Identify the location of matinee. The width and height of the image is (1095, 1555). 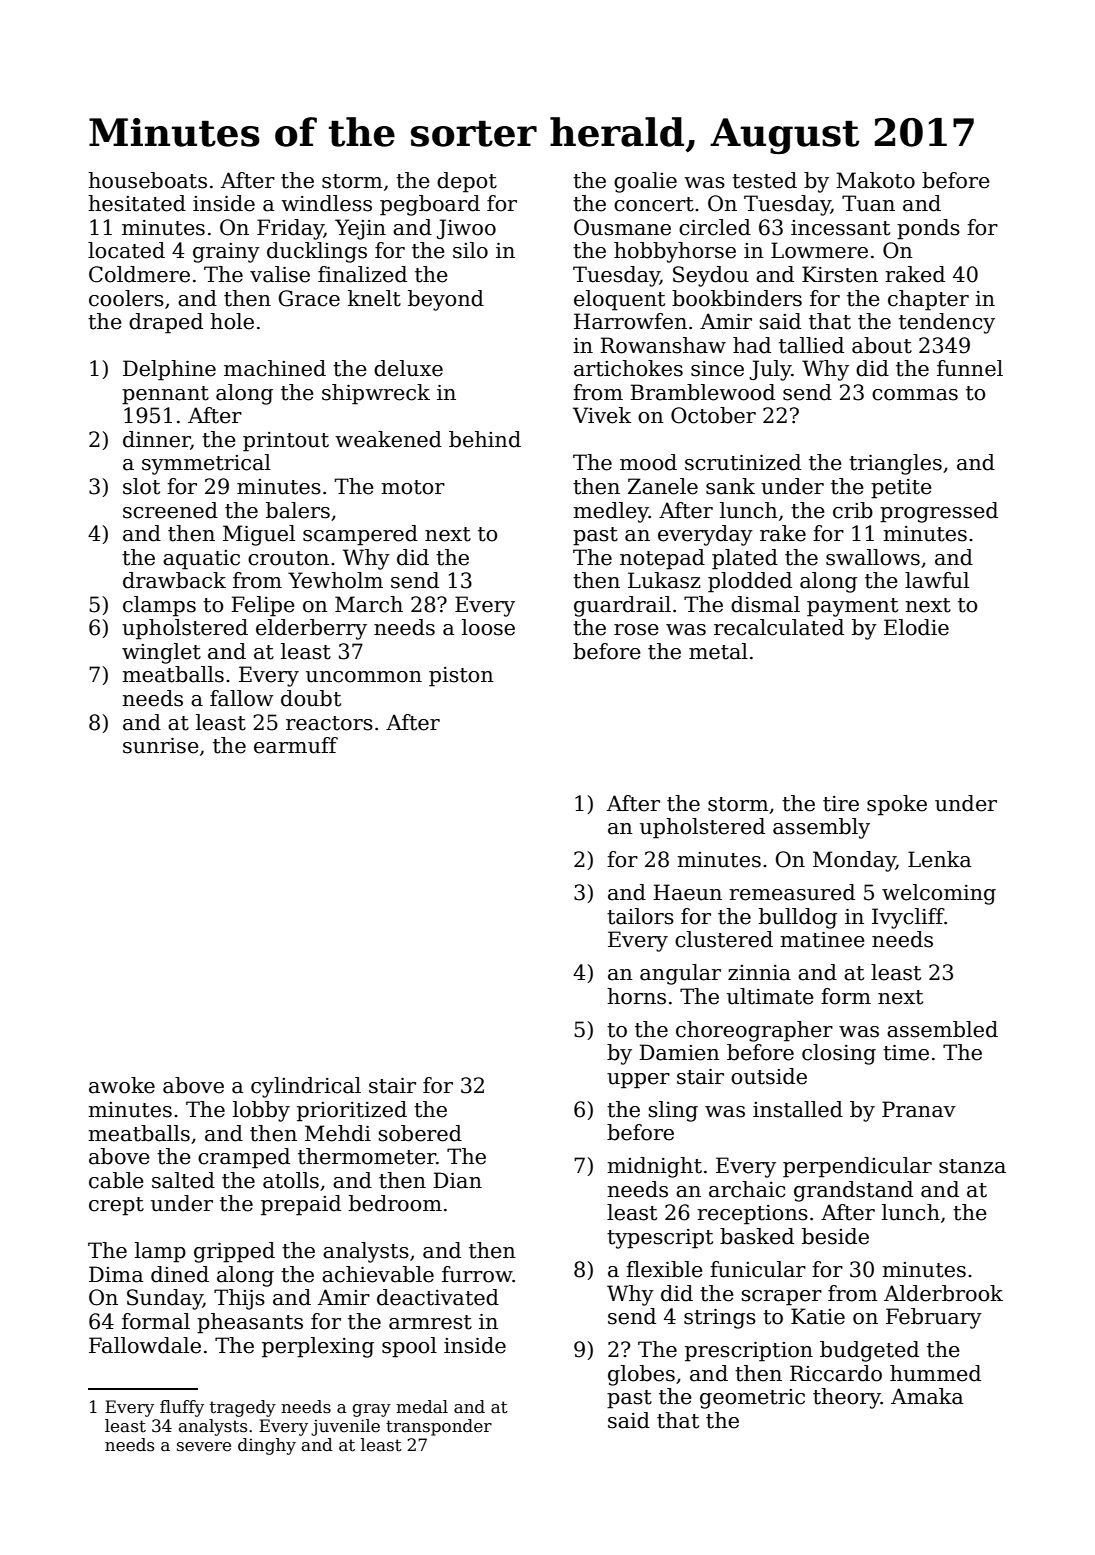
(823, 940).
